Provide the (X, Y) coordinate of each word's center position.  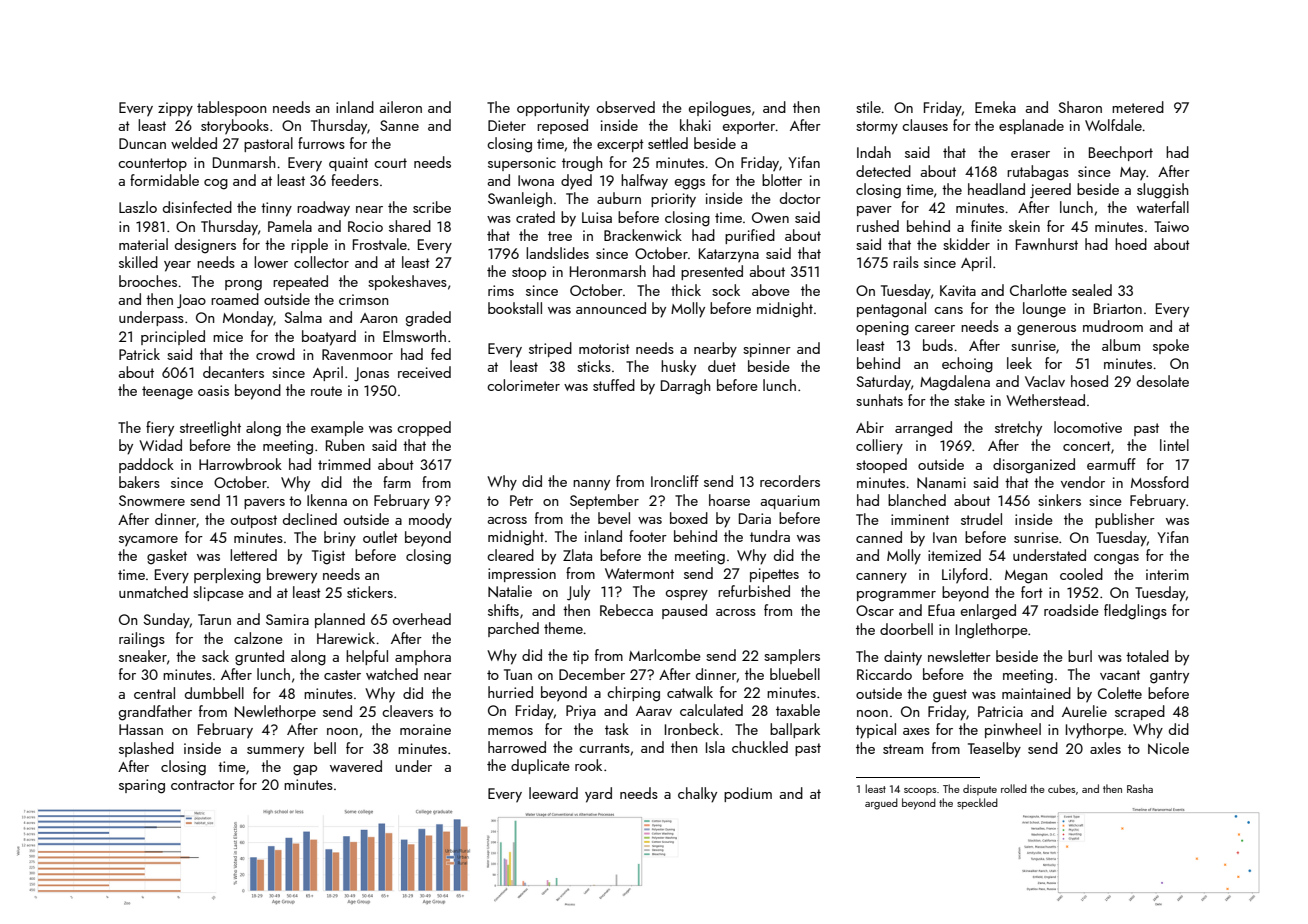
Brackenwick (643, 235)
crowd (275, 354)
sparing (142, 786)
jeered (1050, 191)
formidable (164, 180)
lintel (1174, 445)
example (337, 428)
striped (550, 349)
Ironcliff (675, 481)
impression (522, 575)
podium (748, 794)
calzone (258, 638)
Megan (1026, 577)
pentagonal (891, 310)
